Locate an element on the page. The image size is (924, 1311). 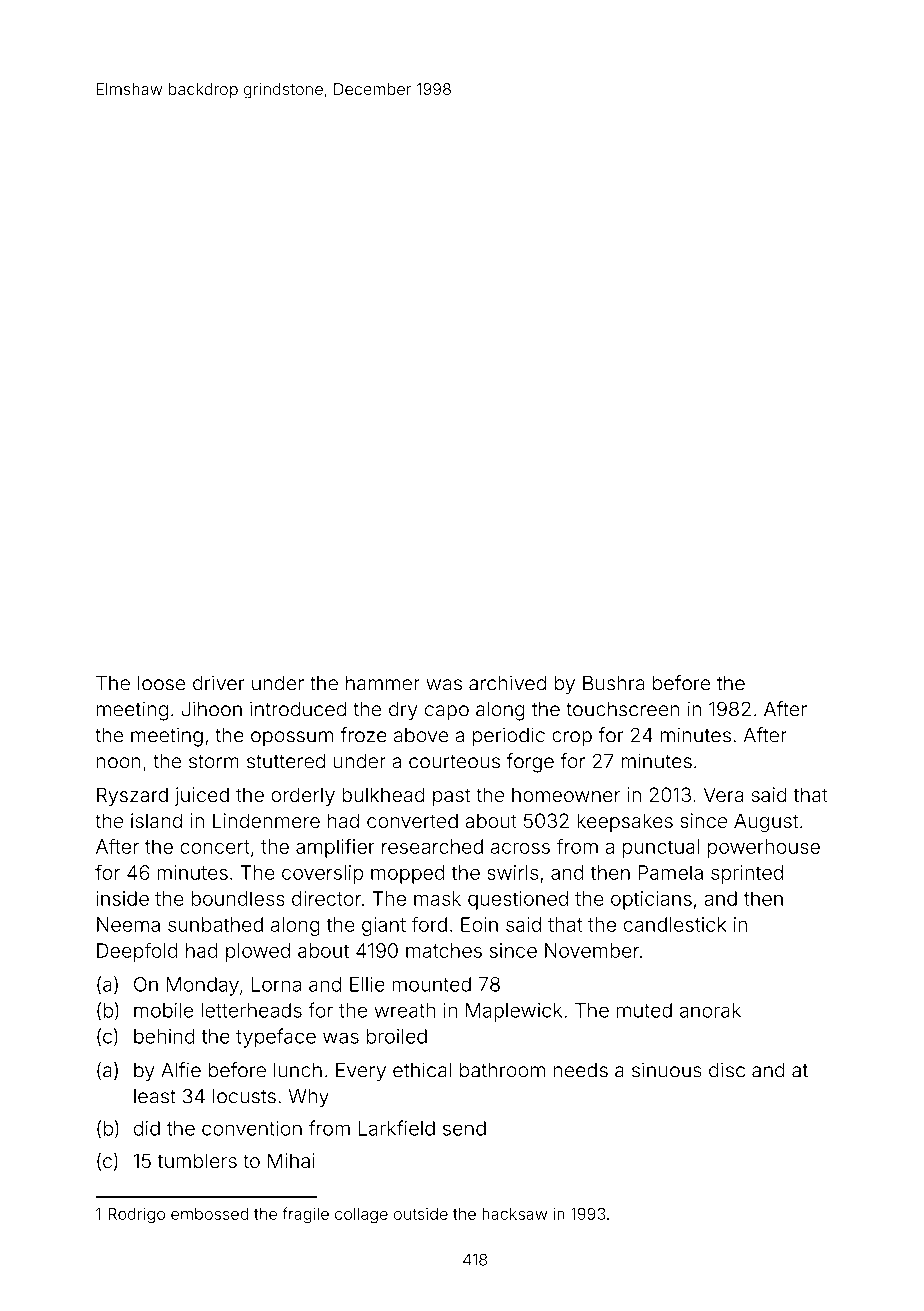
bulkhead is located at coordinates (383, 794).
